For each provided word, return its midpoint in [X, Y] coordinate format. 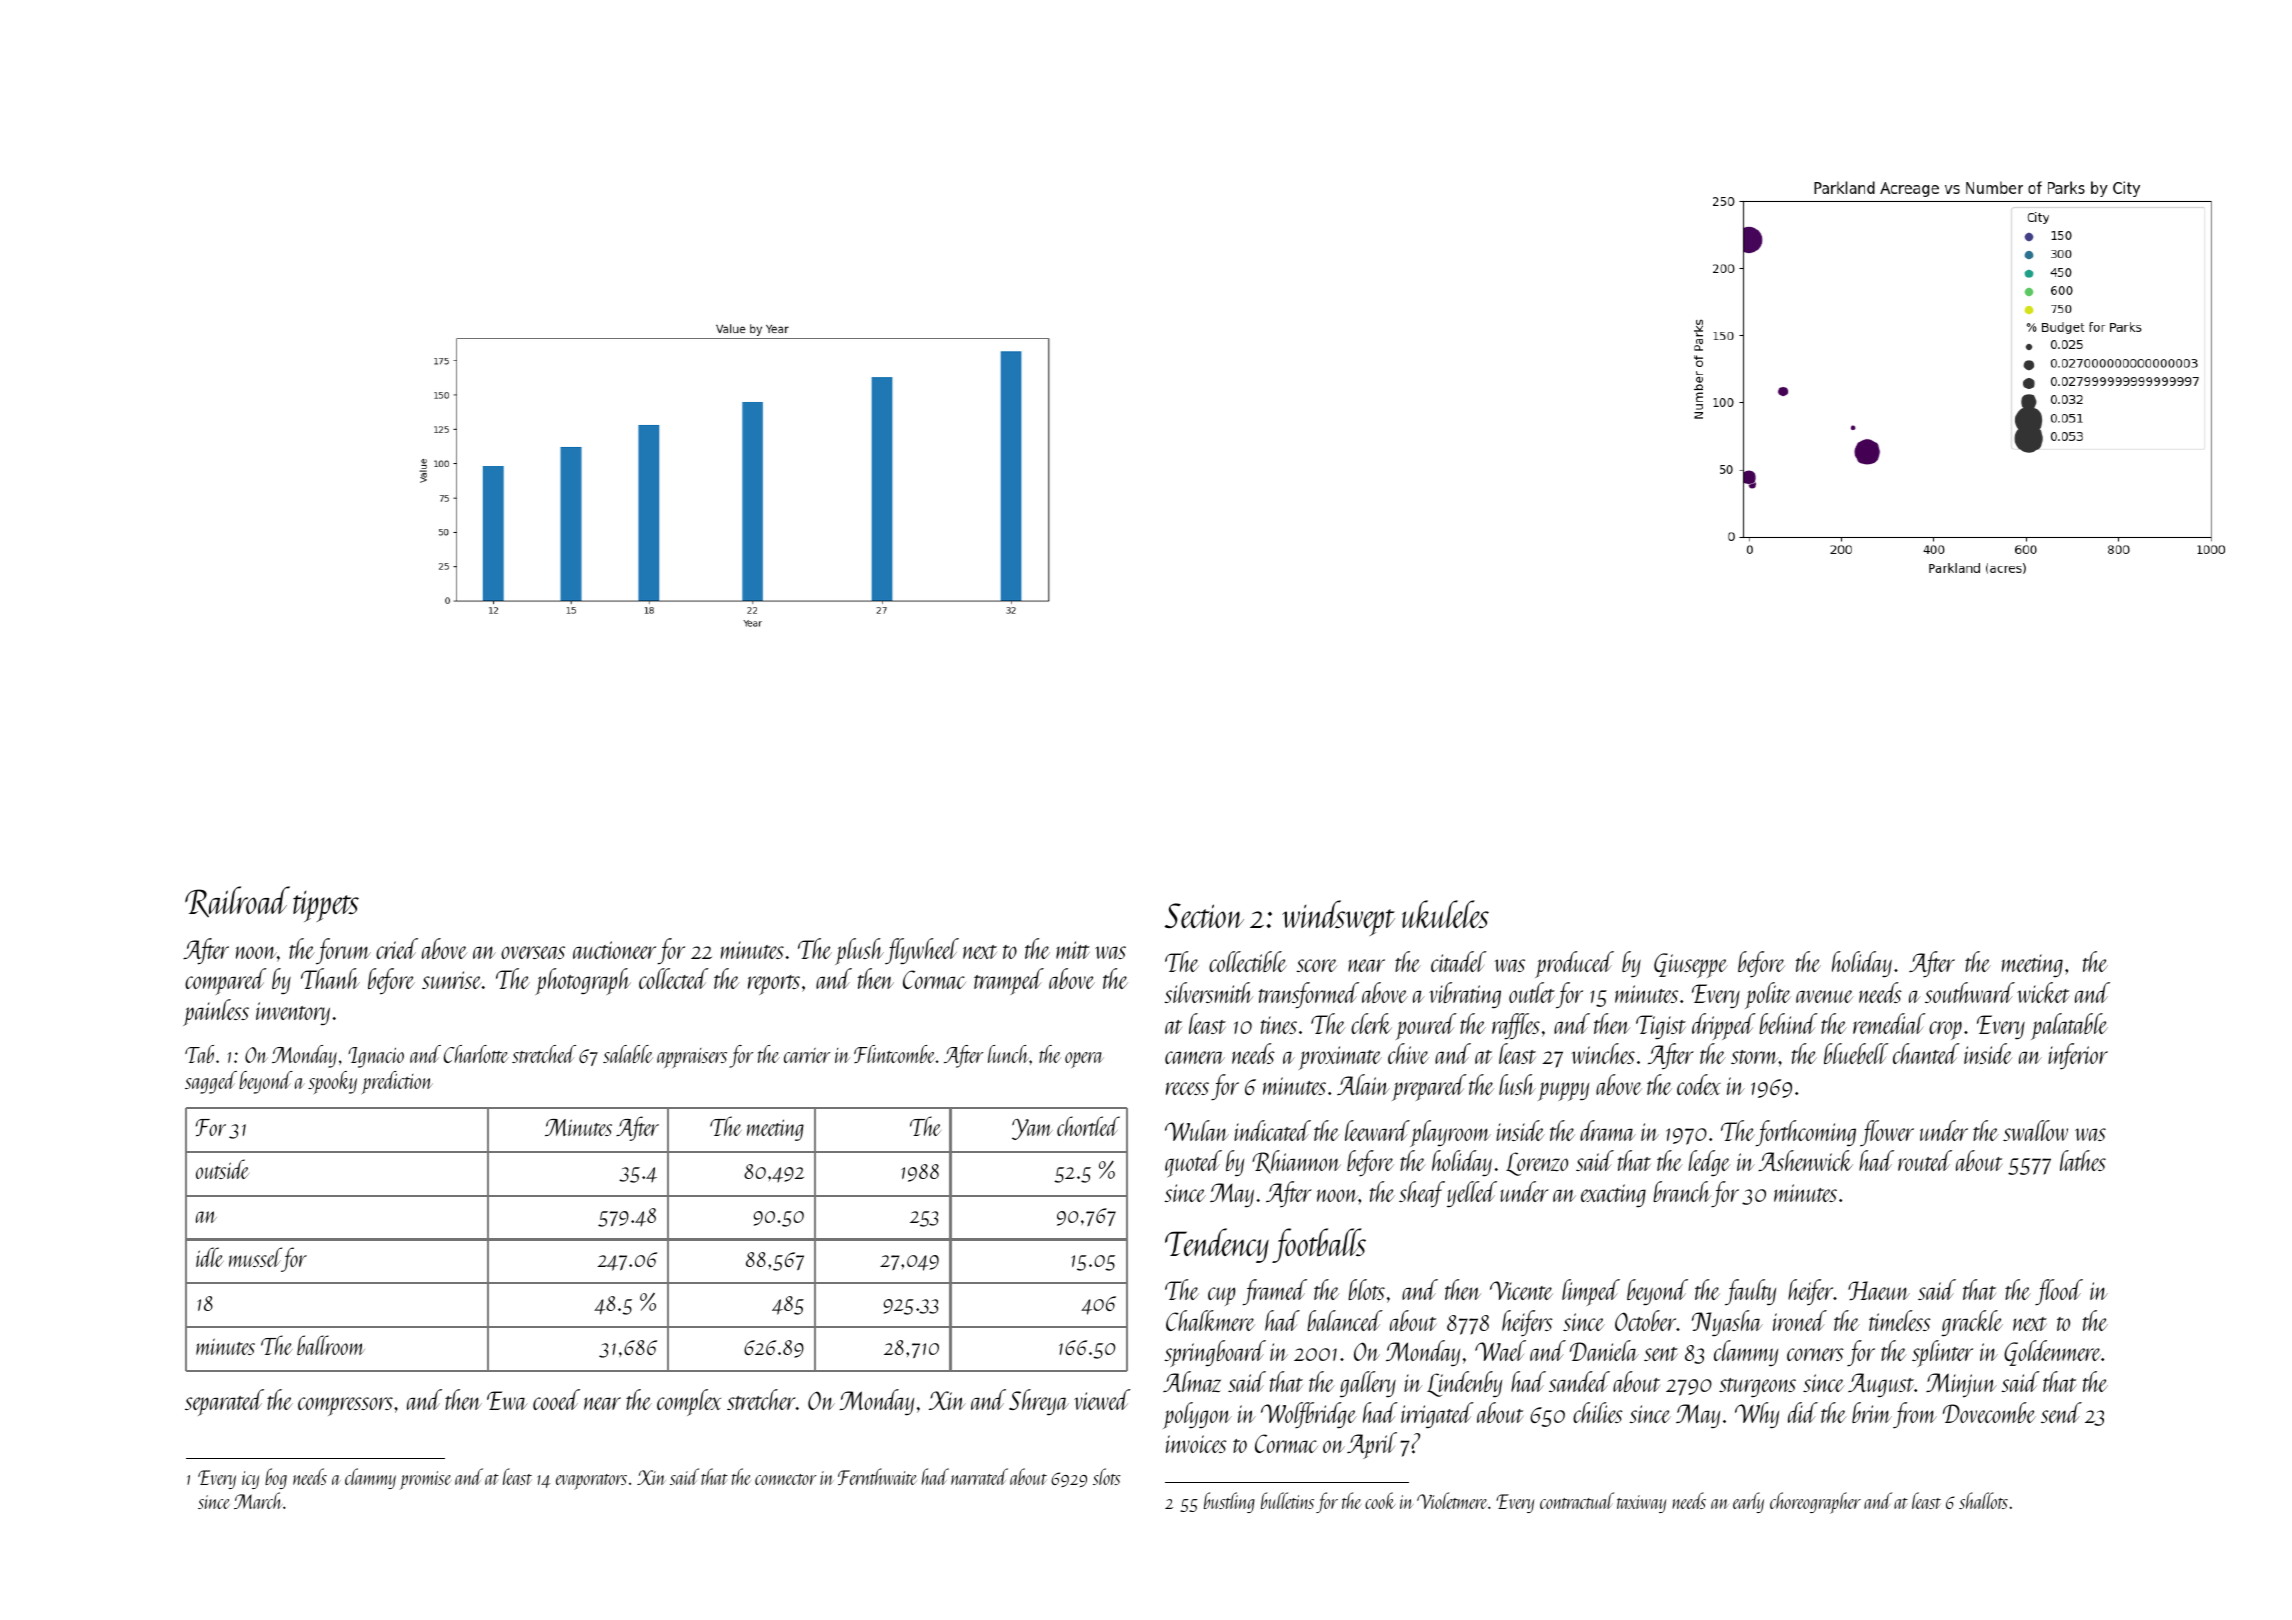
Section [1204, 915]
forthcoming [1806, 1133]
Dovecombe [1989, 1412]
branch [1682, 1191]
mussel [255, 1257]
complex [689, 1402]
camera [1195, 1057]
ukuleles [1445, 914]
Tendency [1217, 1245]
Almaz [1192, 1381]
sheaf [1422, 1194]
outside [222, 1169]
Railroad [237, 901]
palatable [2069, 1026]
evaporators [591, 1482]
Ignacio [376, 1057]
